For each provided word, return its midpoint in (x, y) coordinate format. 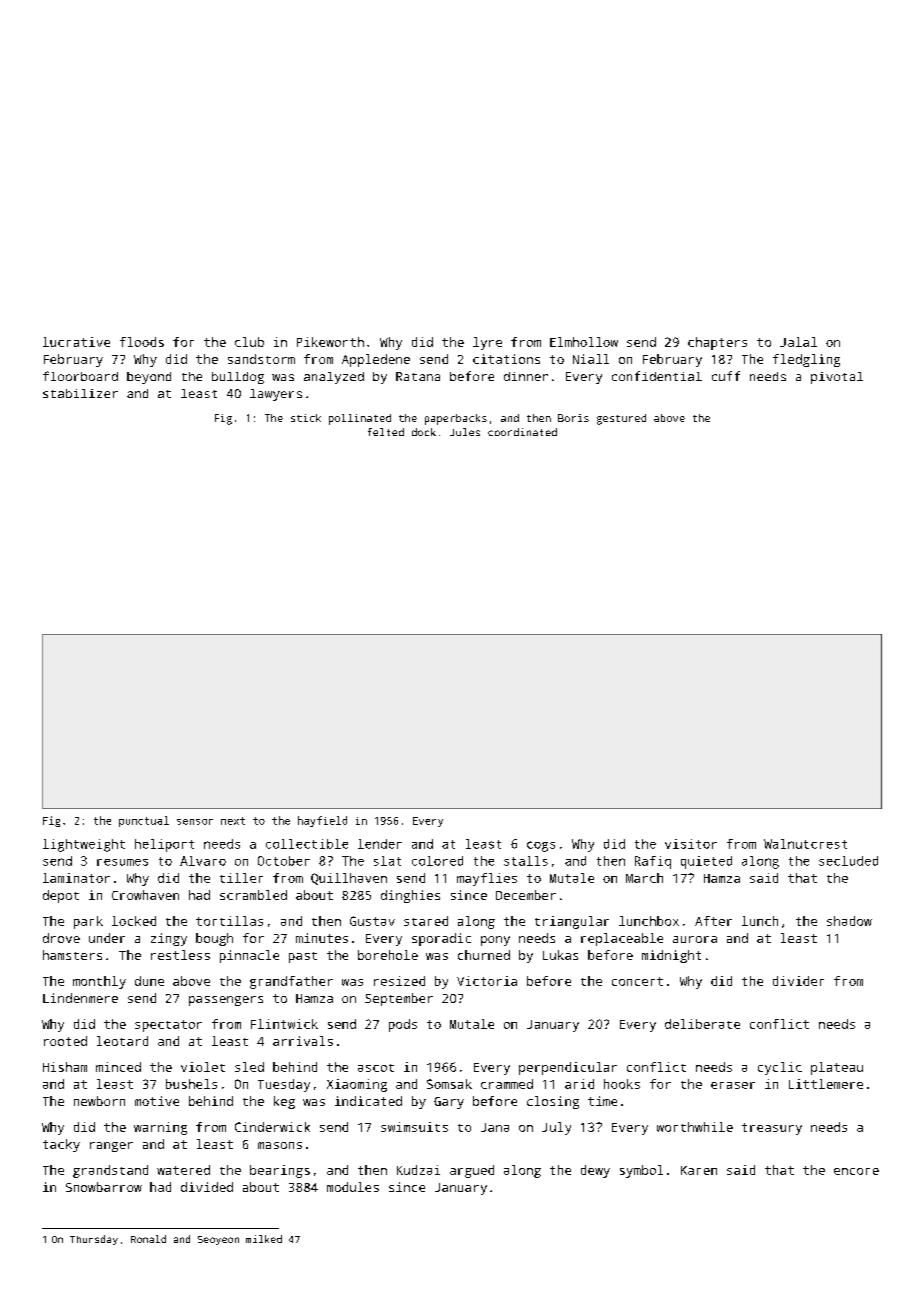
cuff (726, 376)
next (233, 821)
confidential (657, 376)
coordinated (522, 432)
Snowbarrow (104, 1187)
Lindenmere (80, 998)
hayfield (322, 821)
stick (306, 418)
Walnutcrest (805, 844)
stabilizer (80, 393)
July (556, 1128)
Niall (591, 359)
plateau (837, 1068)
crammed (507, 1084)
